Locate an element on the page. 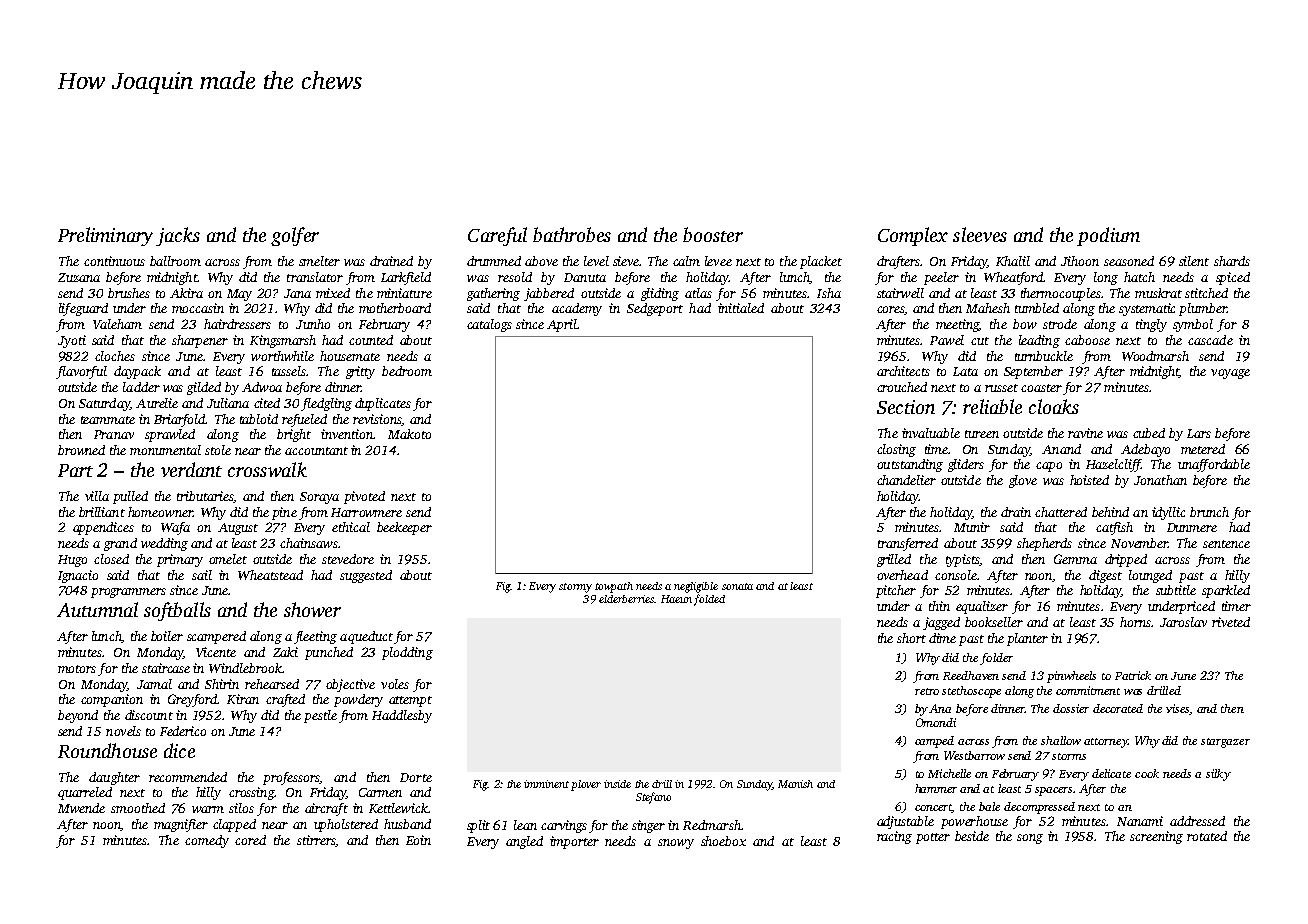 Image resolution: width=1308 pixels, height=924 pixels. Jamal is located at coordinates (154, 684).
